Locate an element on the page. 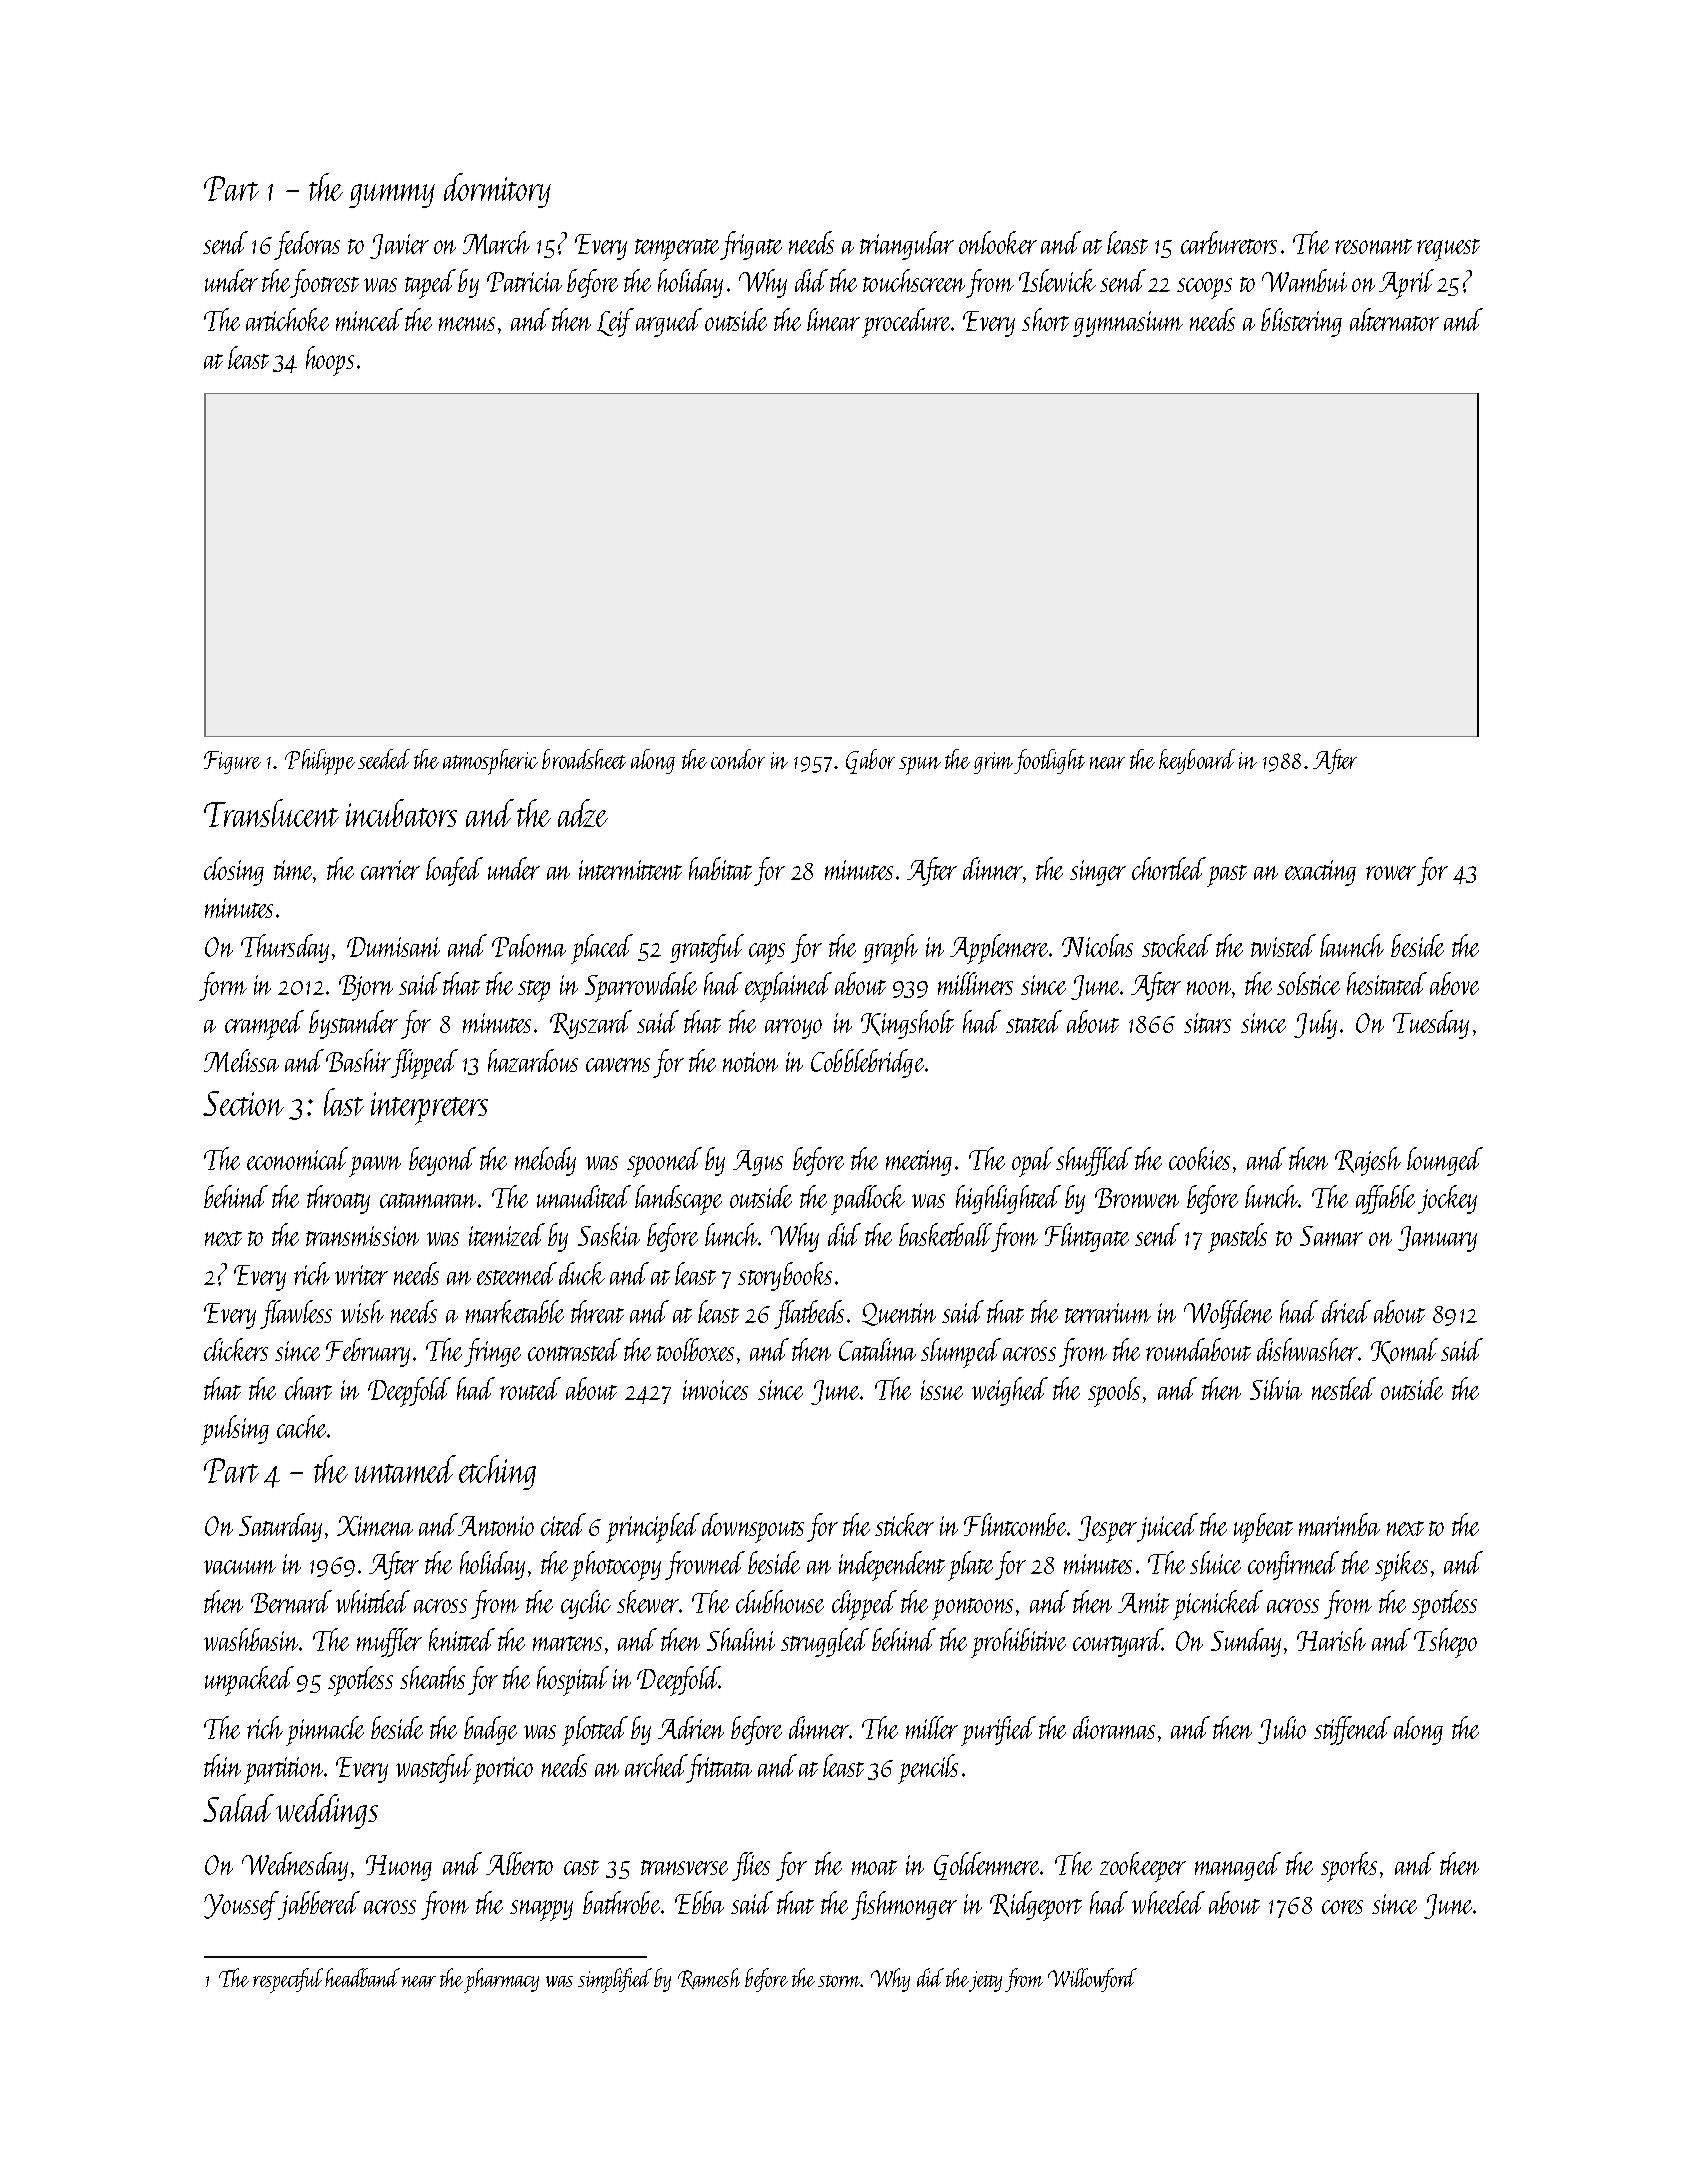  Youssef is located at coordinates (241, 1905).
